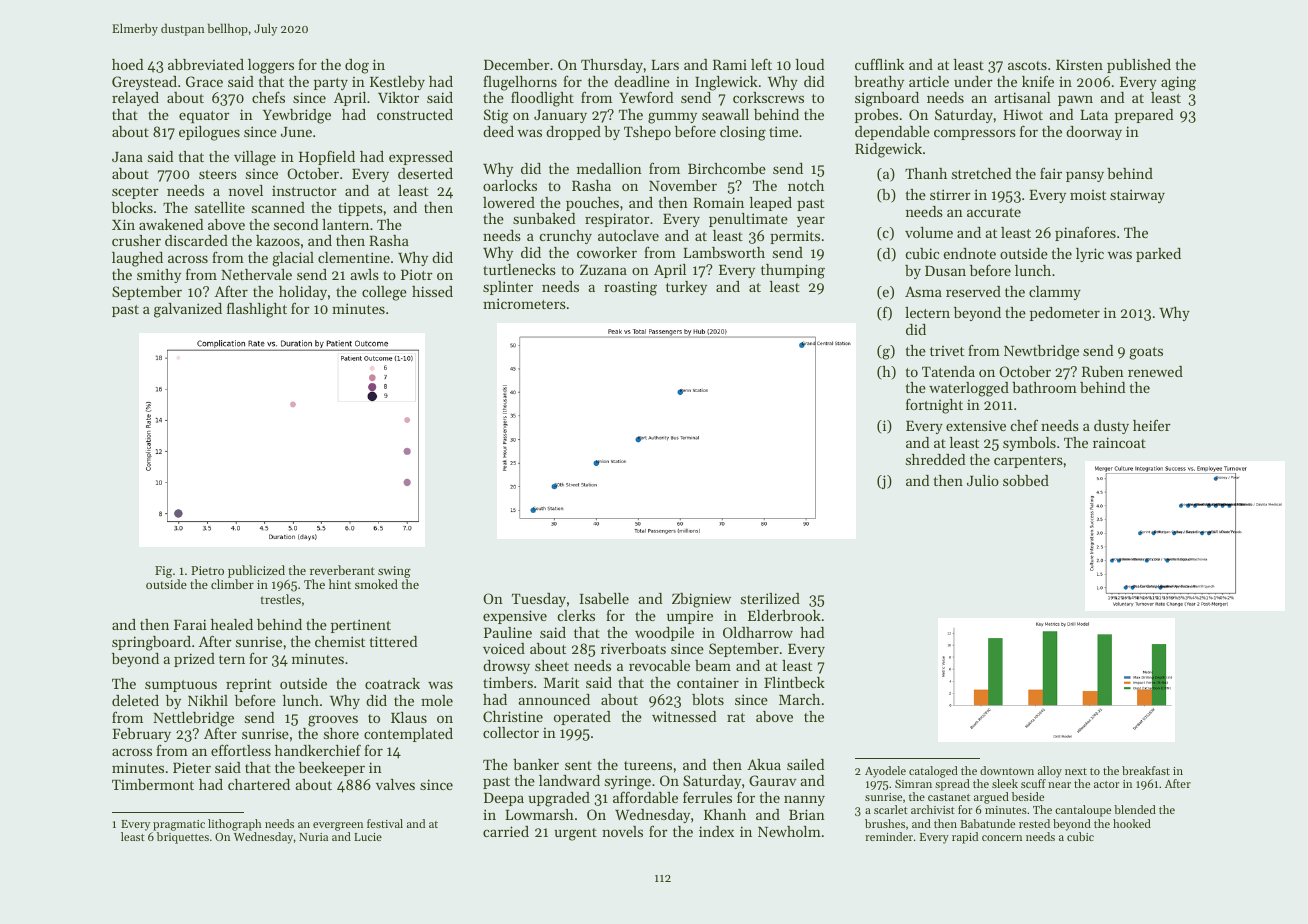  I want to click on beam, so click(713, 665).
